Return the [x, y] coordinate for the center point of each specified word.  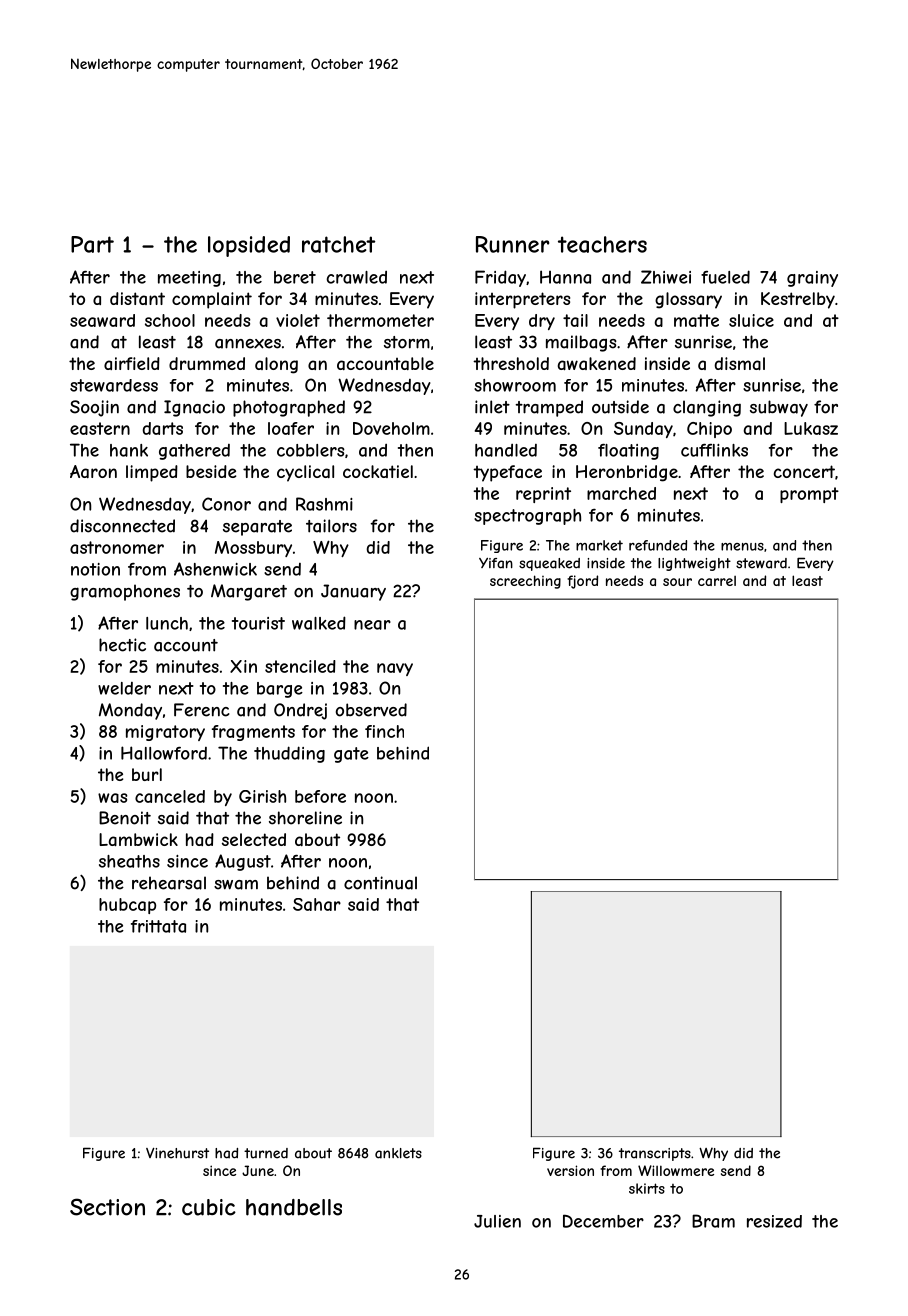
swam [236, 885]
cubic [209, 1207]
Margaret [249, 592]
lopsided [249, 246]
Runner [512, 244]
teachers [602, 244]
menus [742, 547]
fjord [582, 582]
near [372, 625]
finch [384, 731]
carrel [717, 581]
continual [380, 883]
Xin [243, 666]
